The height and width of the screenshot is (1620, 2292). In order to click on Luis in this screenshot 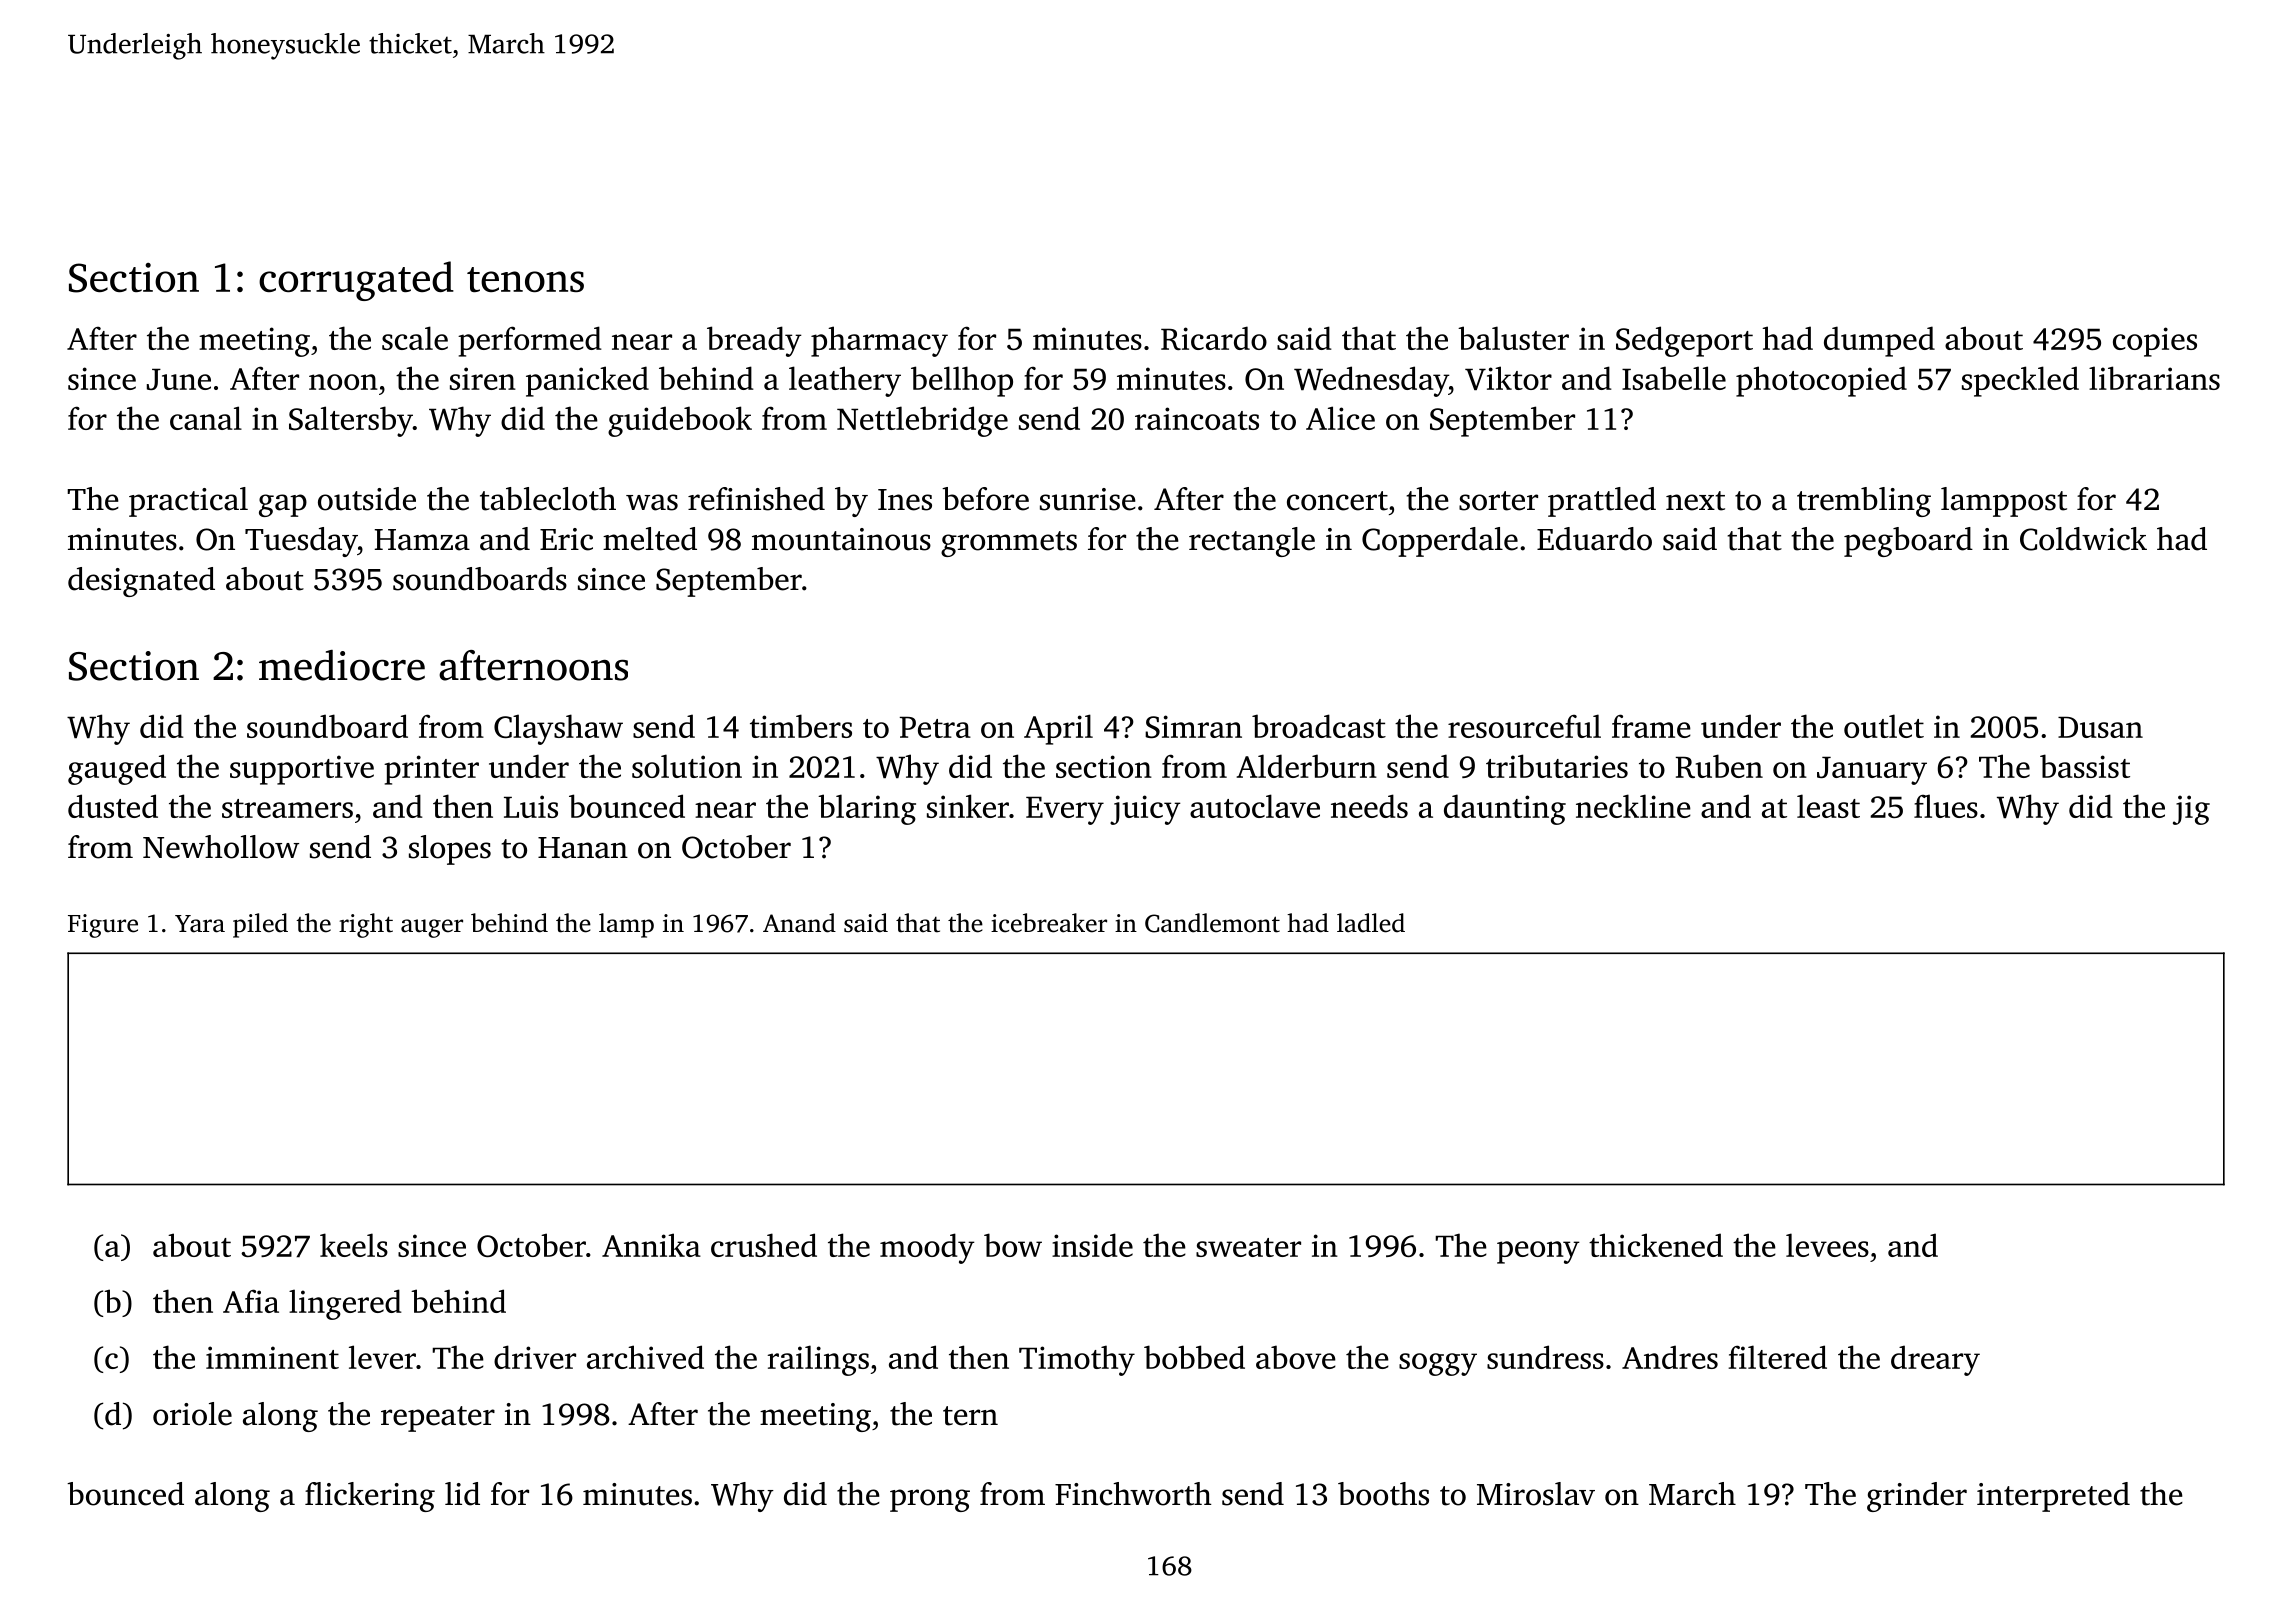, I will do `click(531, 806)`.
